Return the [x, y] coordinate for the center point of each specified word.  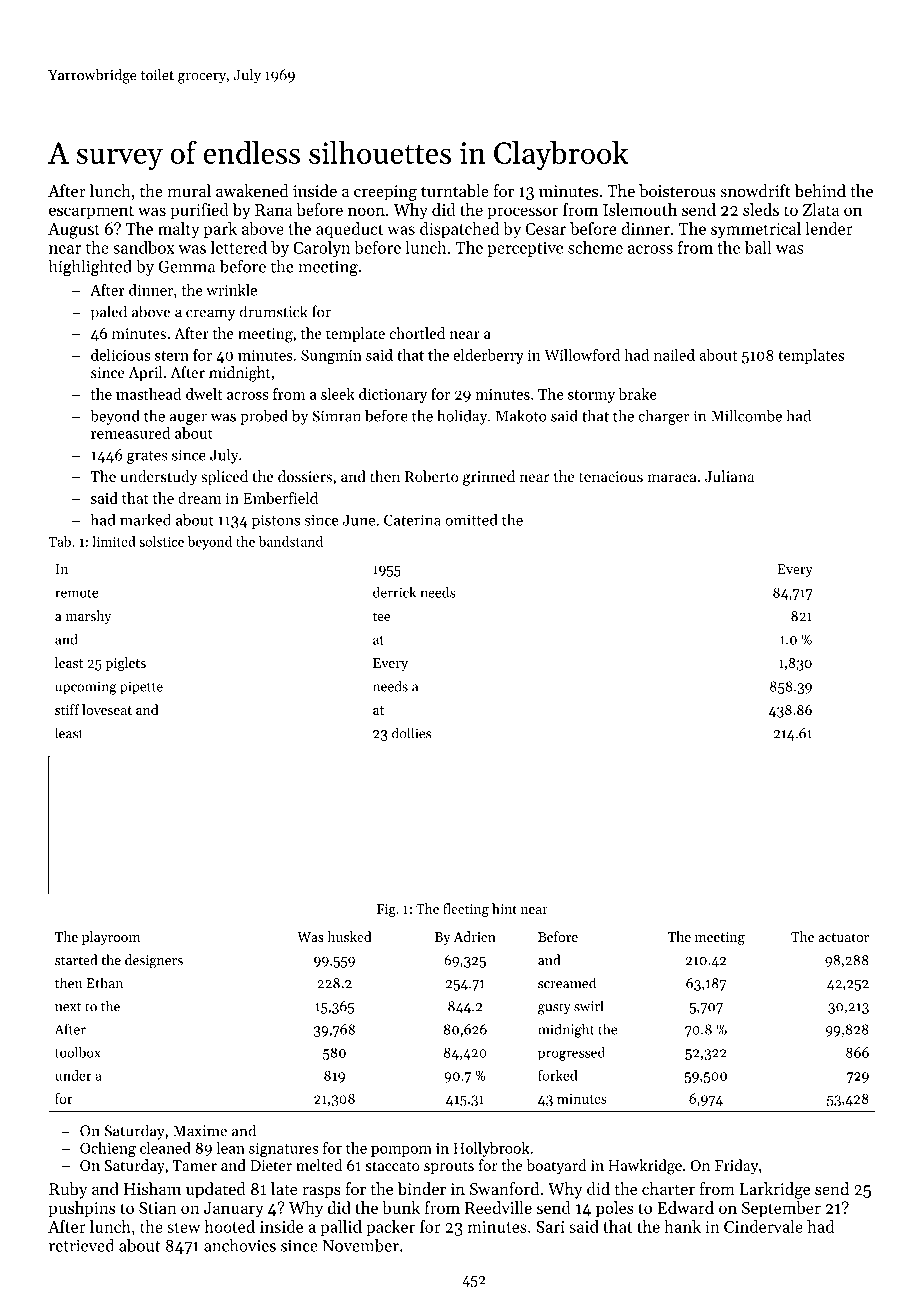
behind [820, 190]
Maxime [200, 1131]
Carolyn [322, 249]
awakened [252, 190]
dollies [411, 733]
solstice [162, 541]
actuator [843, 937]
